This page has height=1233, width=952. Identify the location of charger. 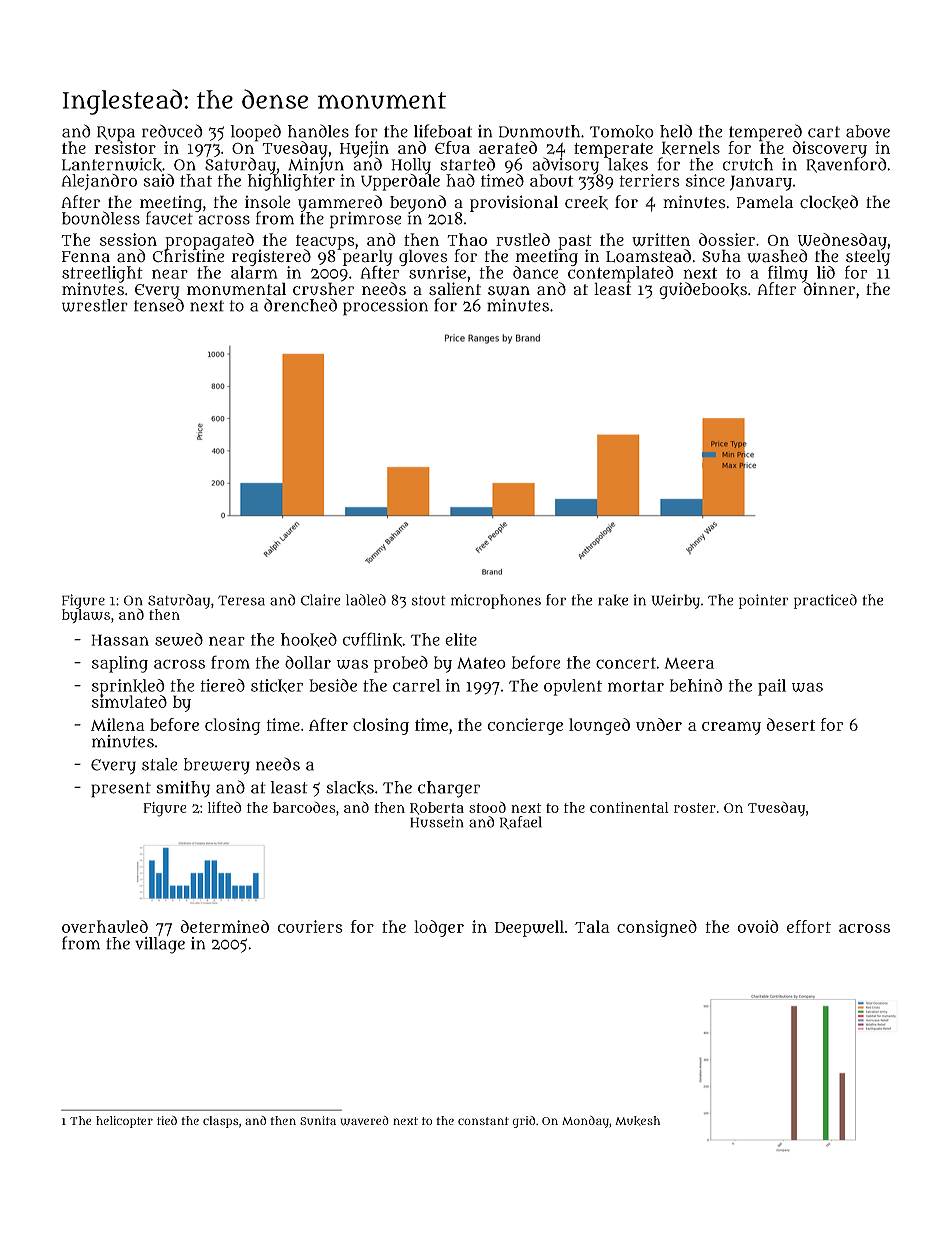
(449, 789).
